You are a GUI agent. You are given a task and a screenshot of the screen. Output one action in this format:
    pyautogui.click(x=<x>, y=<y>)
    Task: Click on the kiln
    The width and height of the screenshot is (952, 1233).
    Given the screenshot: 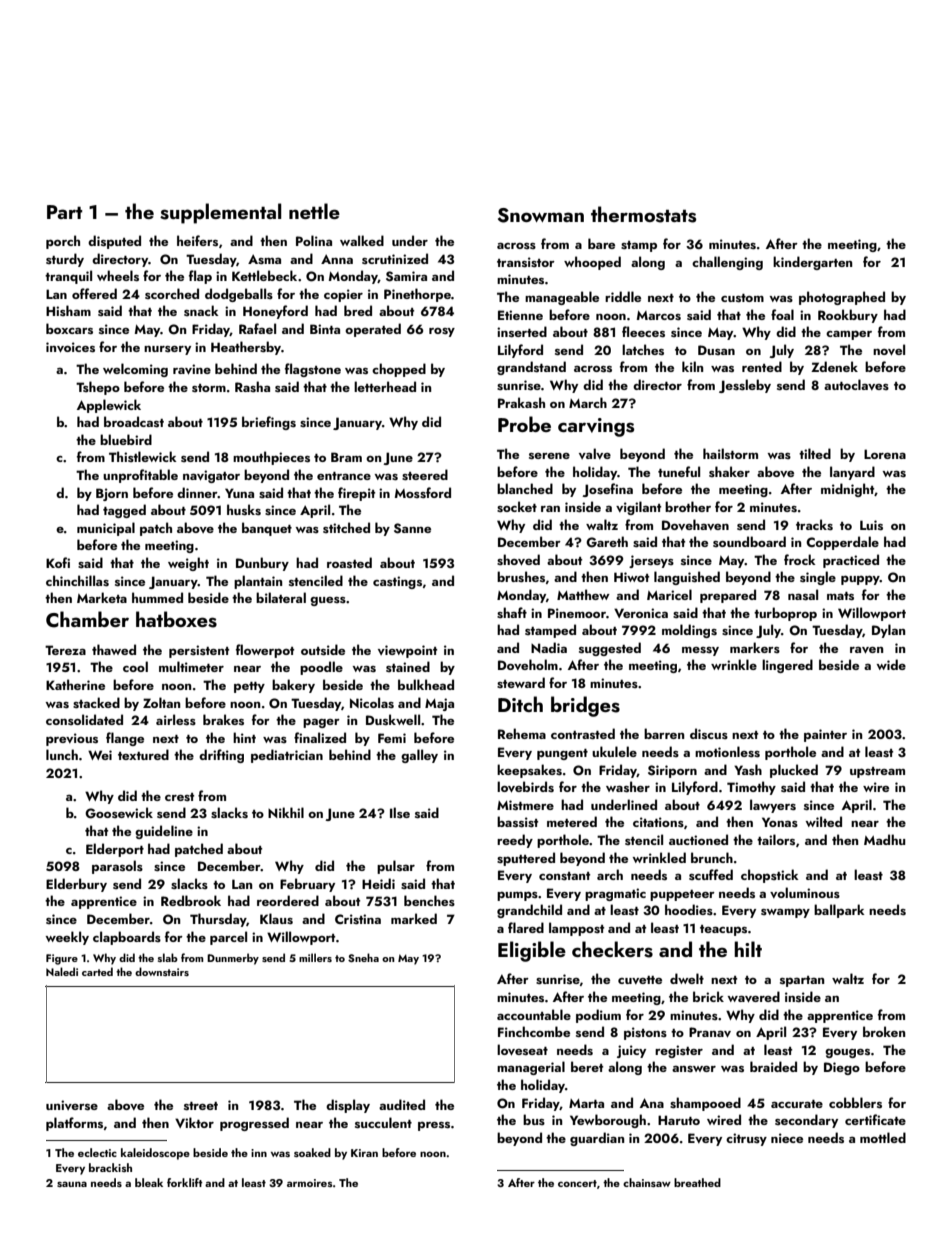 What is the action you would take?
    pyautogui.click(x=692, y=366)
